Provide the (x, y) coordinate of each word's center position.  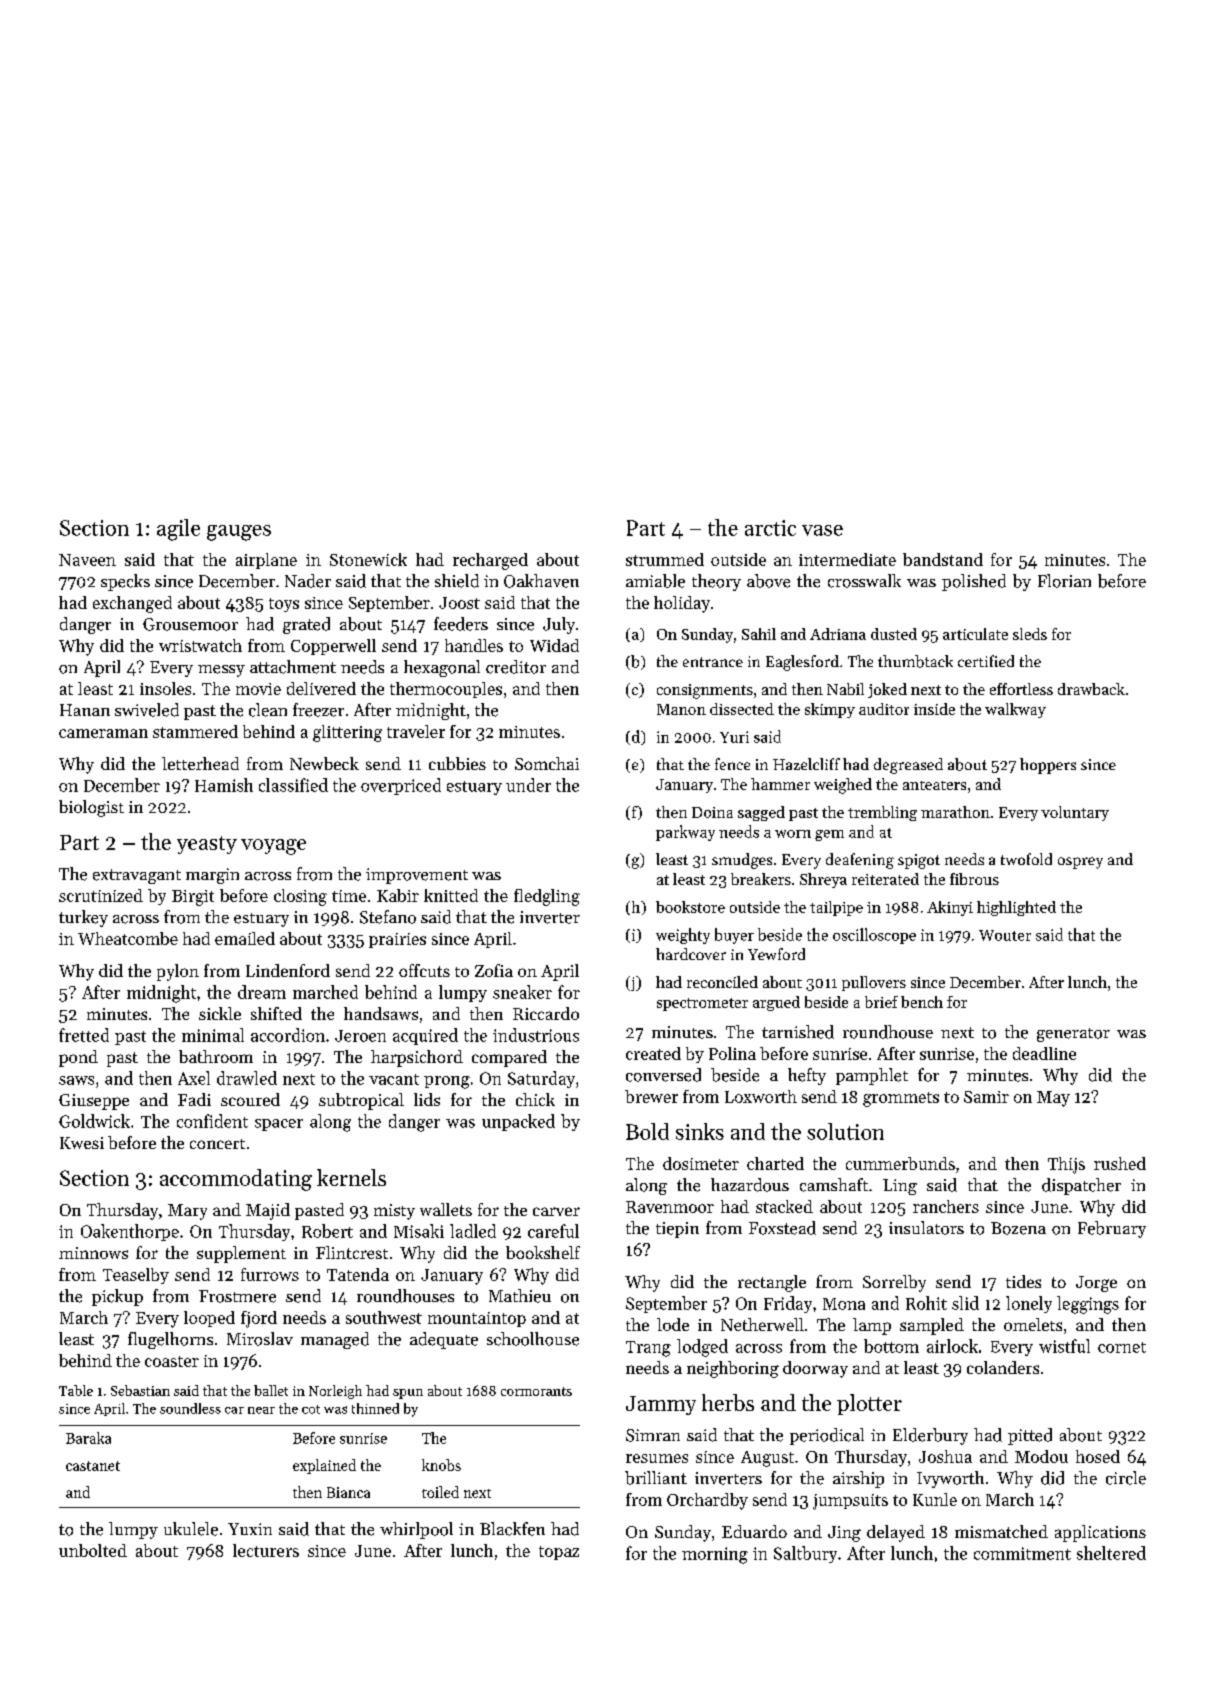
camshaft (834, 1185)
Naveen (87, 560)
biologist (91, 808)
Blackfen (512, 1529)
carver (556, 1211)
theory (716, 582)
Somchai (547, 763)
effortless (1021, 689)
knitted (451, 895)
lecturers (266, 1550)
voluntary (1075, 813)
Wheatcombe (128, 938)
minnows (93, 1253)
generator (1073, 1035)
